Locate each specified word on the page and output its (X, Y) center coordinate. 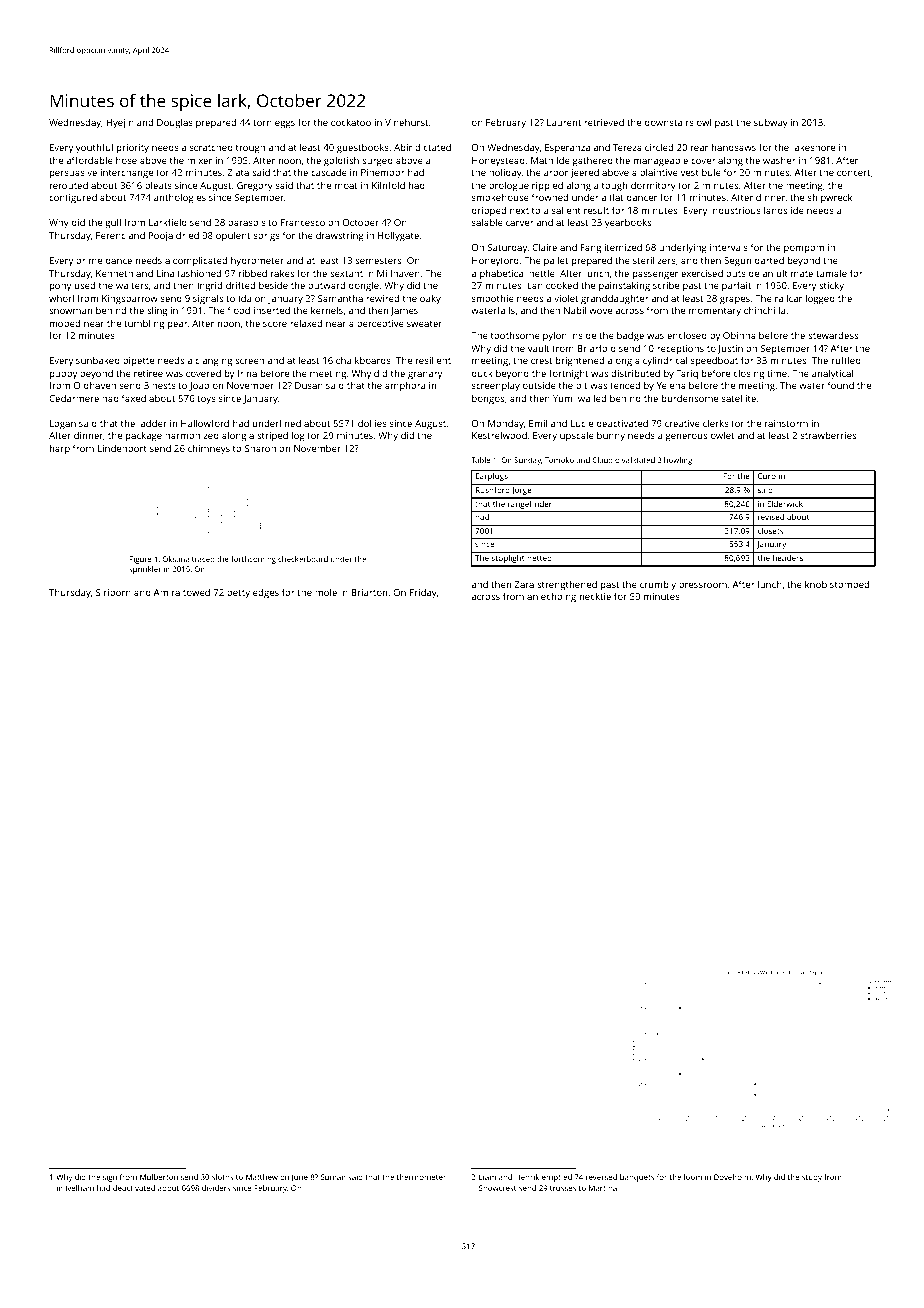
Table (480, 460)
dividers (216, 1188)
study (812, 1178)
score (275, 324)
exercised (702, 273)
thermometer (421, 1177)
